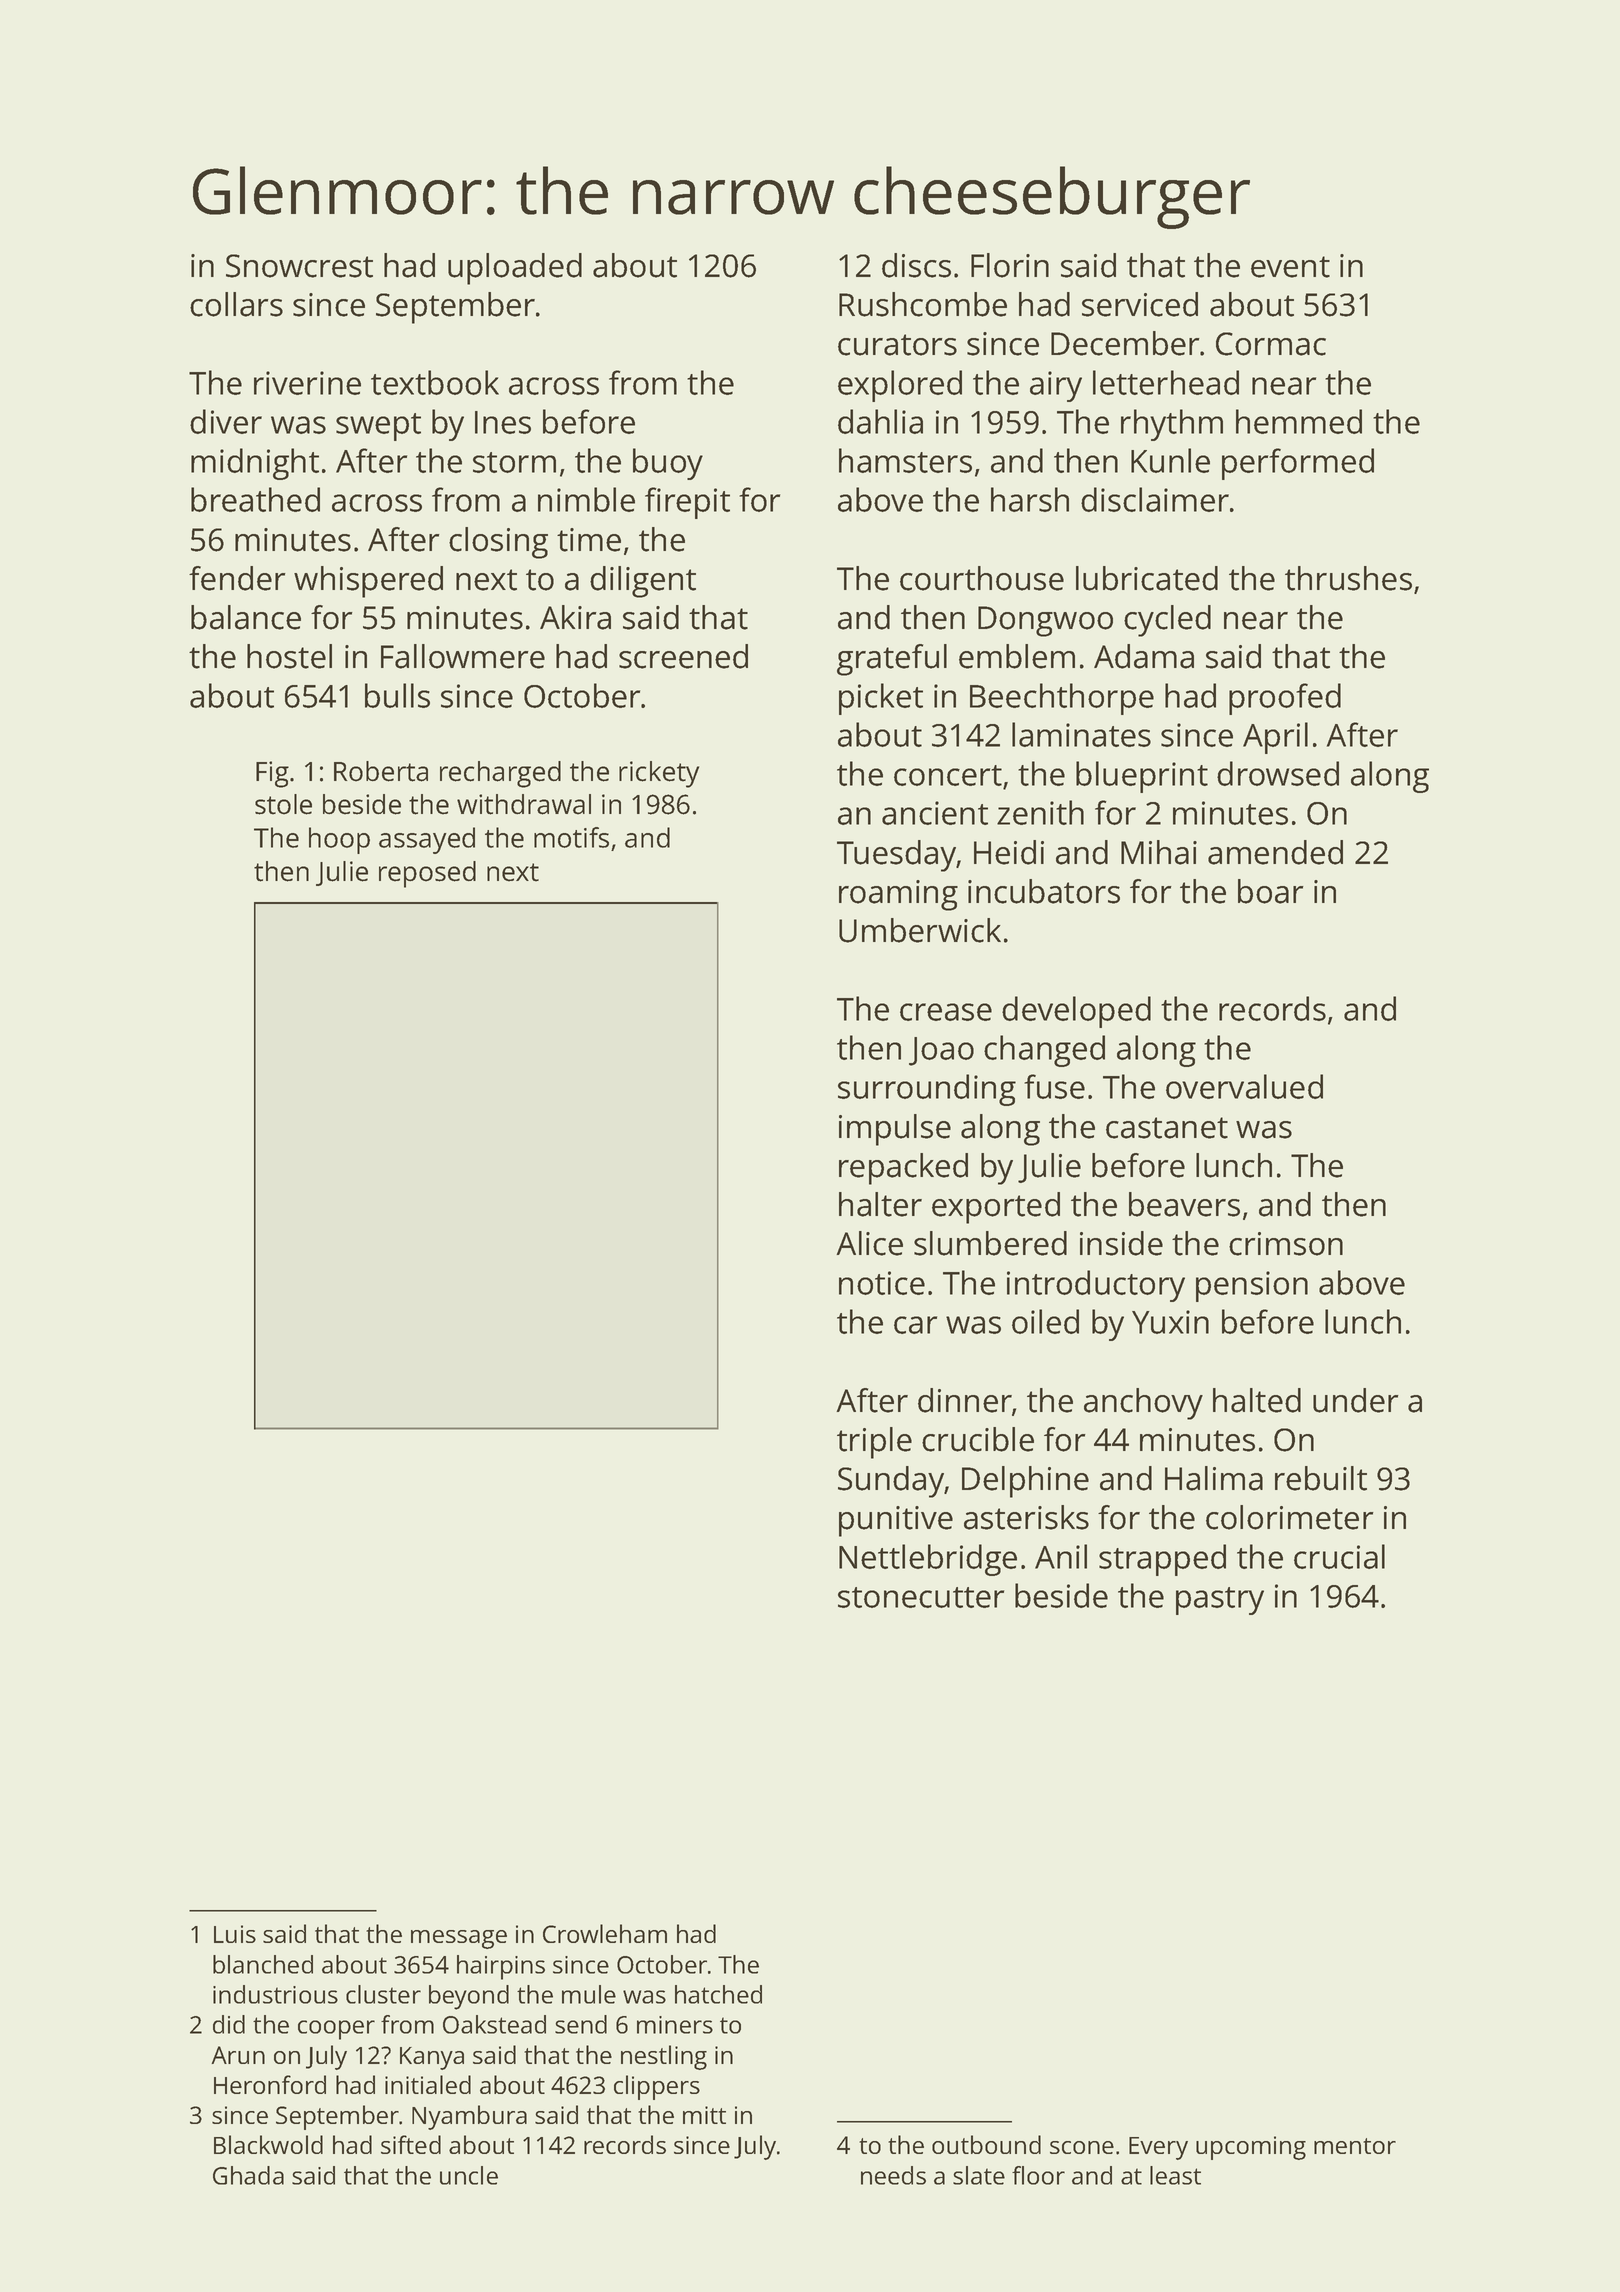 This image has height=2292, width=1620. Describe the element at coordinates (891, 1482) in the image. I see `Sunday` at that location.
